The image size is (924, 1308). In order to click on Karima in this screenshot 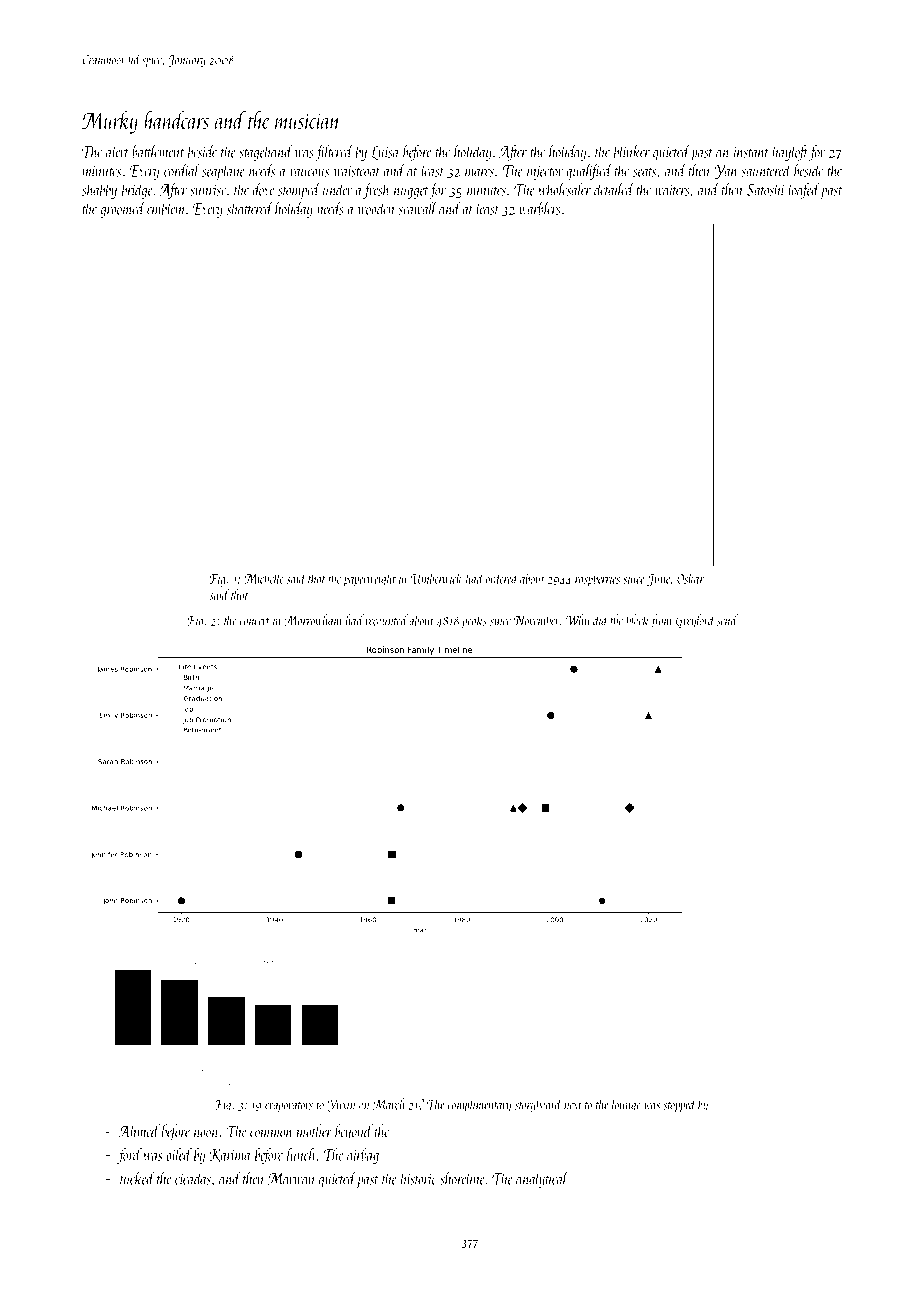, I will do `click(230, 1155)`.
